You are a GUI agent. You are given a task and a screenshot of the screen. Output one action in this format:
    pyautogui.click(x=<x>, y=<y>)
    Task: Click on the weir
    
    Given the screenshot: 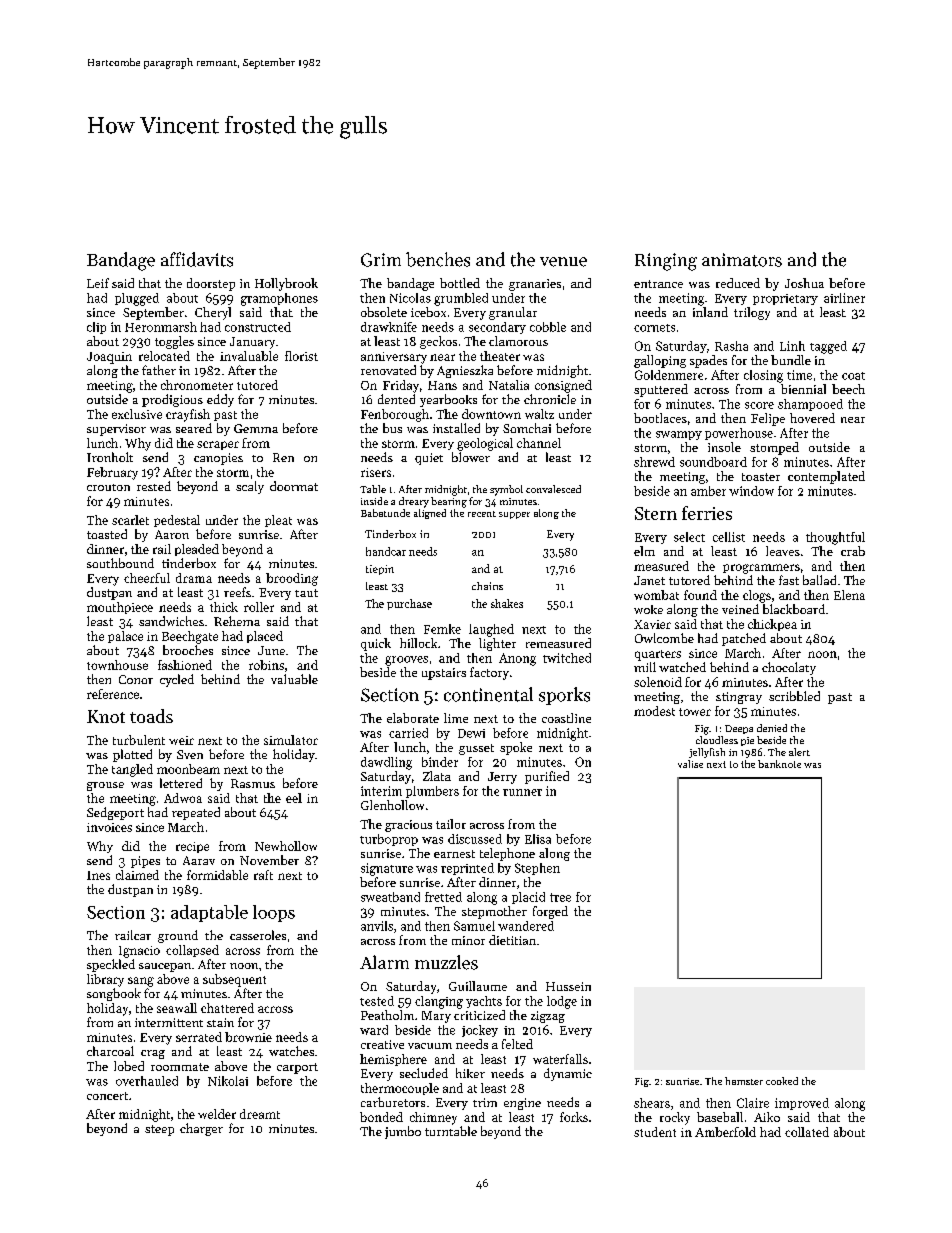 What is the action you would take?
    pyautogui.click(x=181, y=740)
